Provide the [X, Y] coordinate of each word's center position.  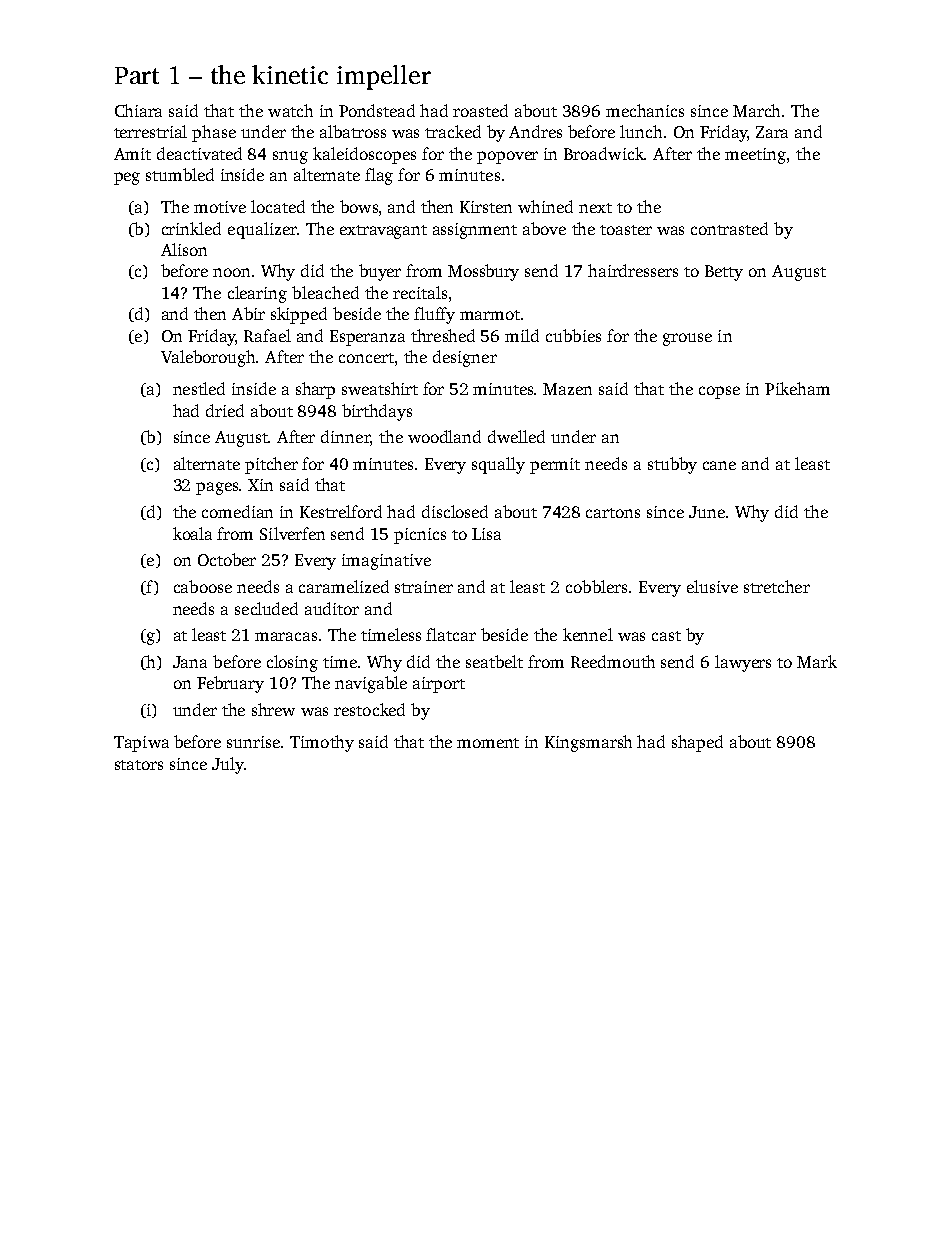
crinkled [191, 228]
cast [666, 636]
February [230, 684]
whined [545, 206]
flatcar [451, 634]
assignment [475, 231]
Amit [132, 154]
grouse [687, 339]
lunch [641, 131]
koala [192, 533]
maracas [286, 636]
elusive [712, 586]
